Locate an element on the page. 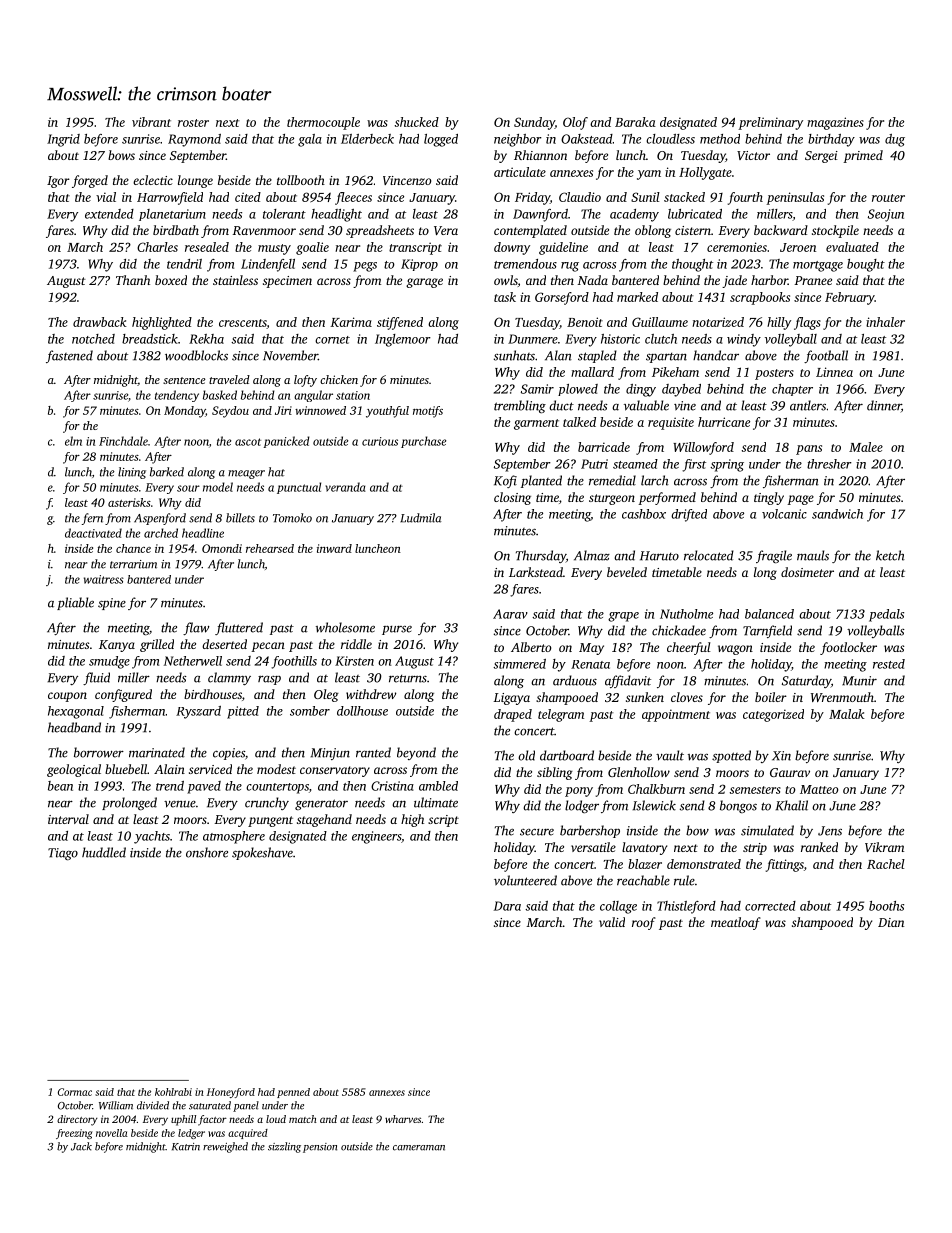 This document has width=952, height=1233. Harrowfield is located at coordinates (170, 198).
